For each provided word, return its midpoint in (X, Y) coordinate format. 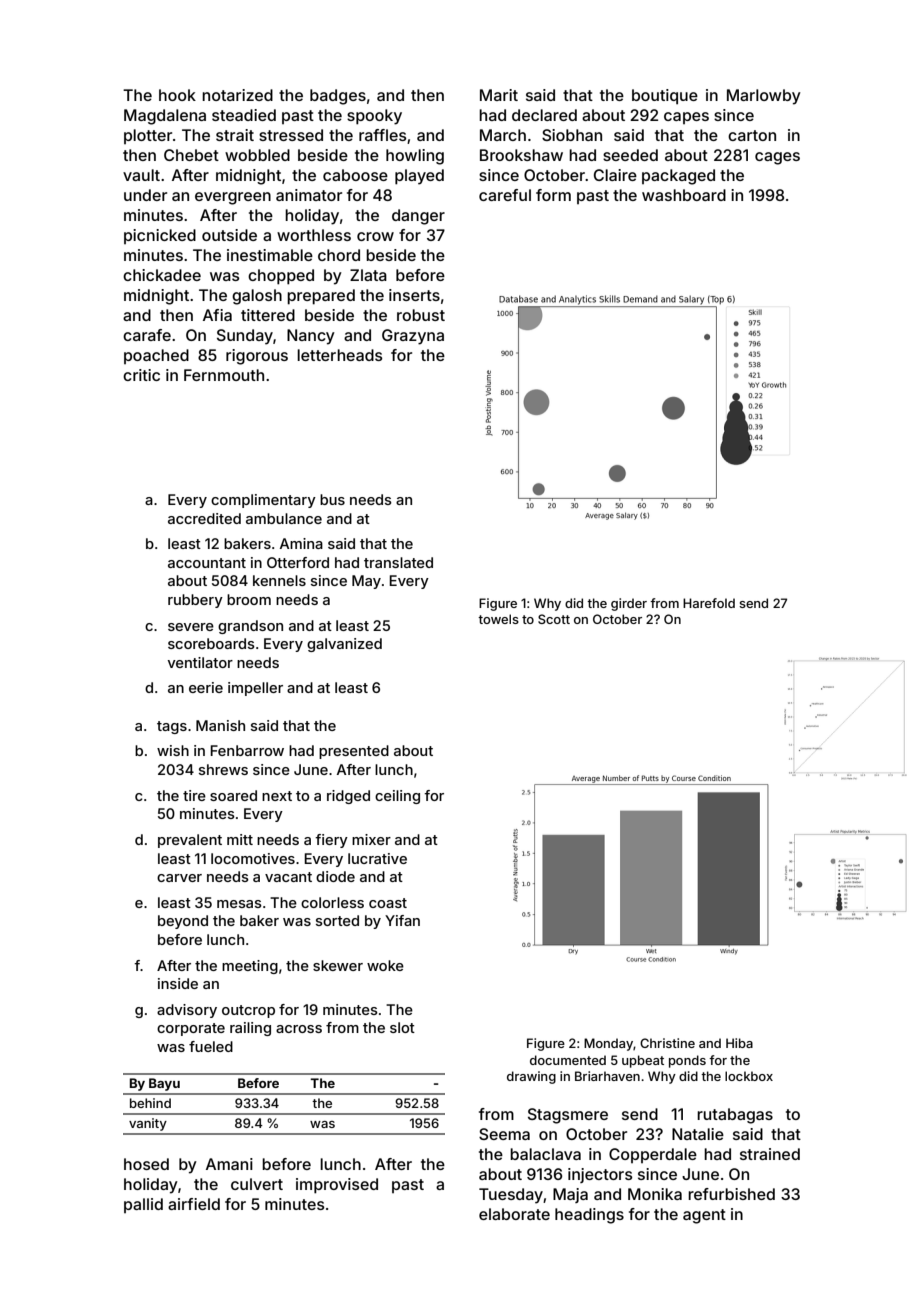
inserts (414, 295)
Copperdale (653, 1155)
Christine (667, 1043)
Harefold (709, 603)
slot (402, 1027)
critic (141, 375)
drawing (531, 1077)
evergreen (233, 198)
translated (398, 562)
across (299, 1029)
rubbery (195, 601)
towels (498, 619)
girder (629, 604)
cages (777, 158)
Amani (229, 1164)
